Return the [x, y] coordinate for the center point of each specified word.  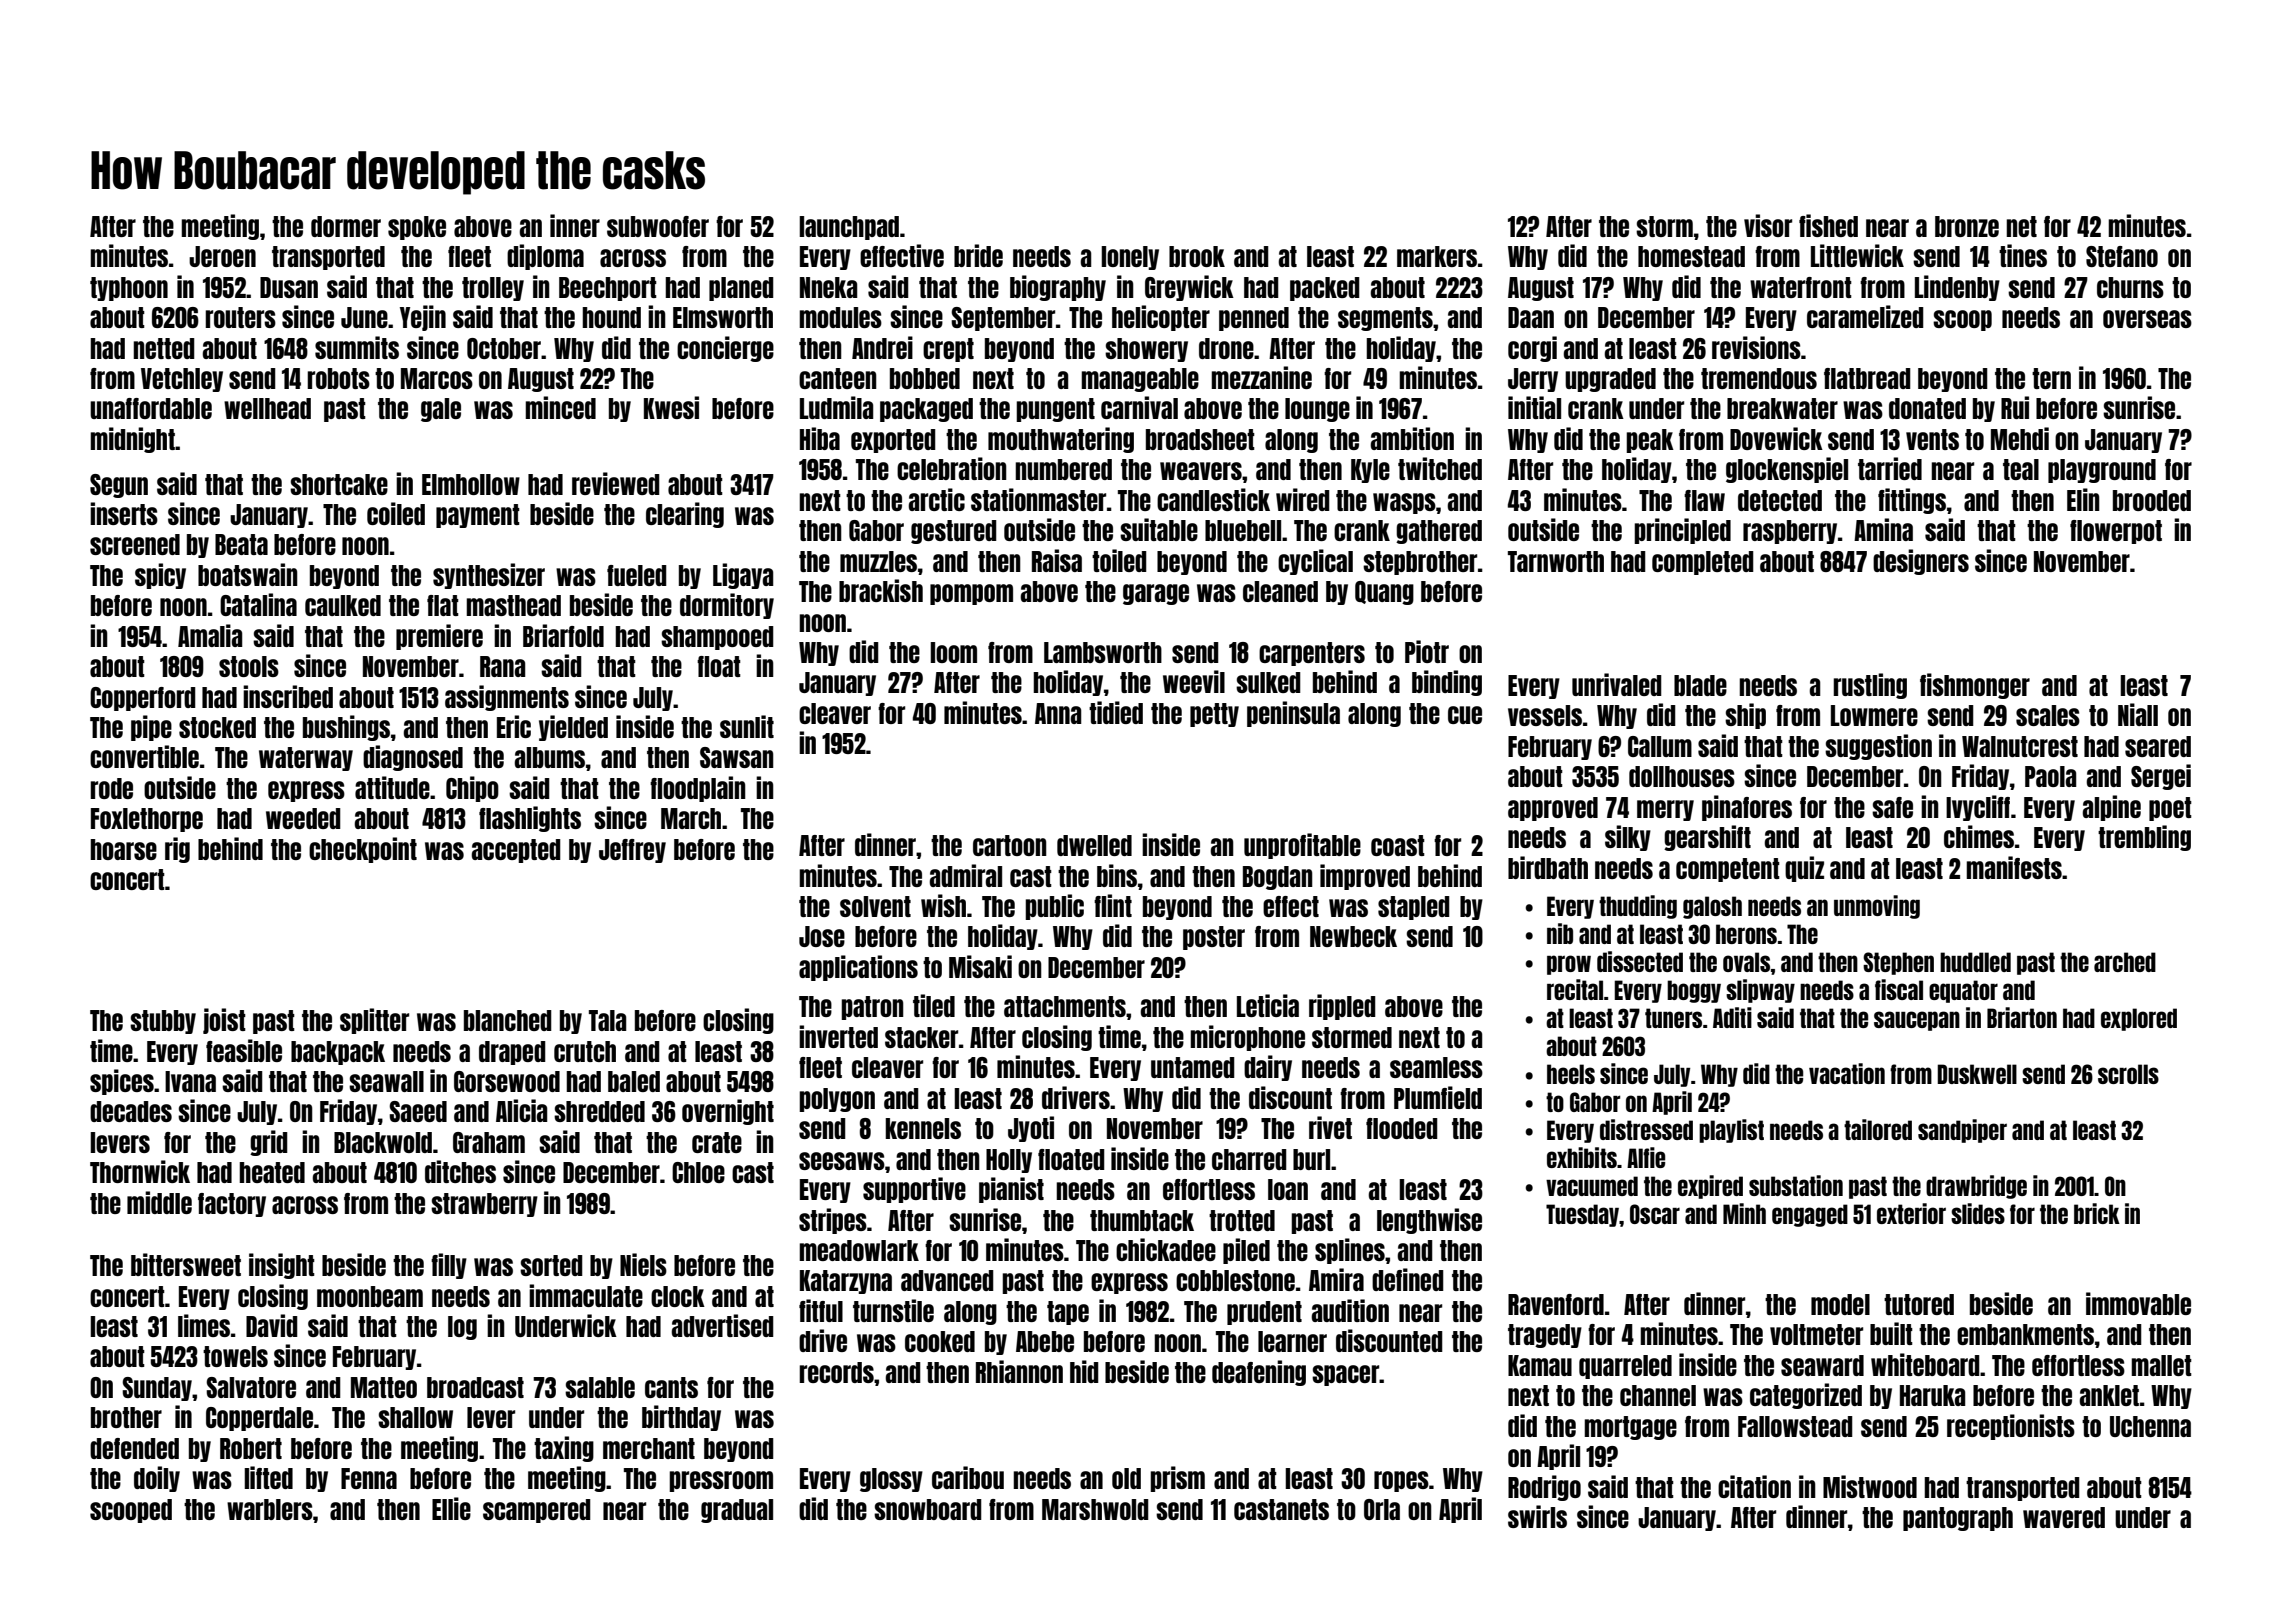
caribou [968, 1477]
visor [1768, 225]
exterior [1911, 1213]
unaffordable [151, 408]
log [462, 1328]
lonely [1130, 258]
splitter [374, 1021]
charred [1249, 1159]
